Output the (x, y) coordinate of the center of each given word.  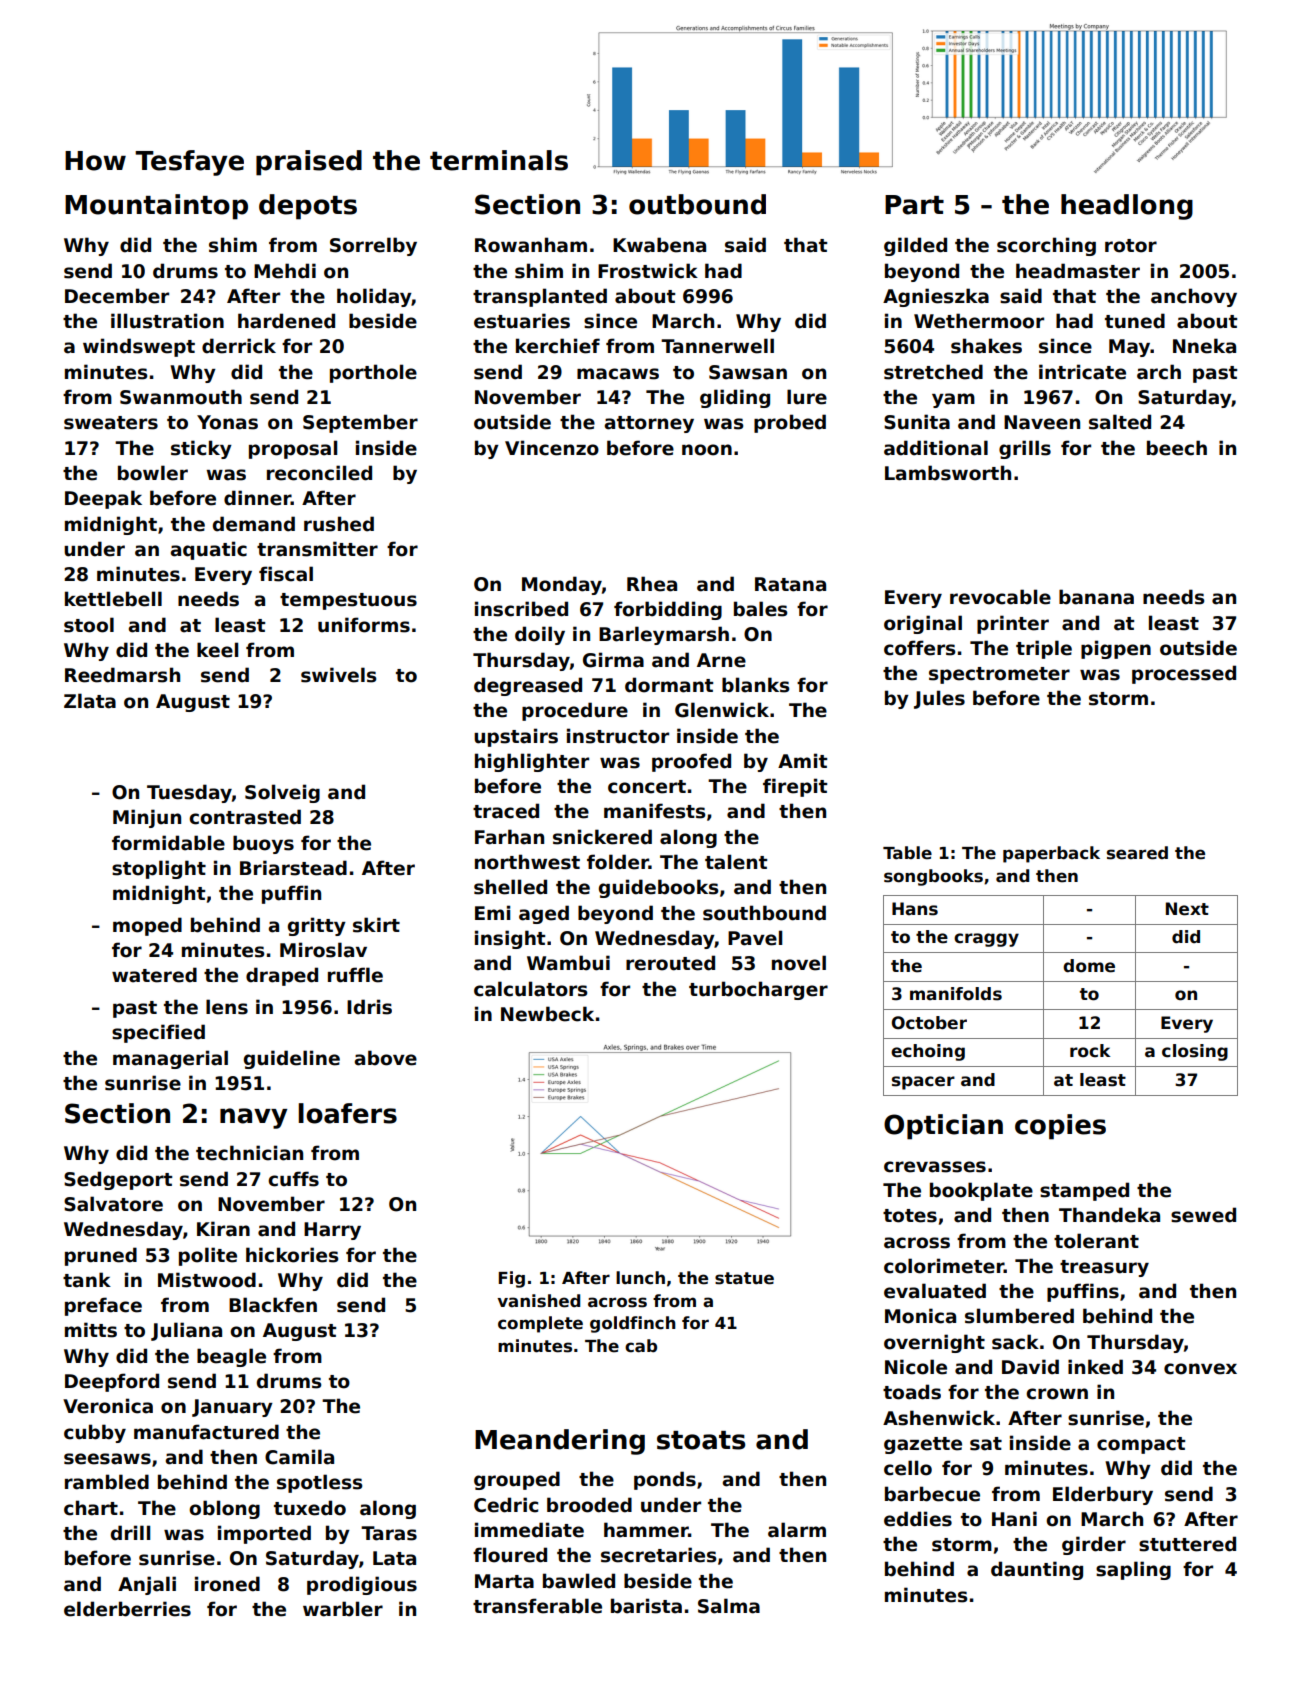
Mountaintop (156, 207)
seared (1137, 853)
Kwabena (659, 245)
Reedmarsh (122, 675)
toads (912, 1392)
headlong (1127, 207)
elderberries (127, 1609)
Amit (802, 760)
